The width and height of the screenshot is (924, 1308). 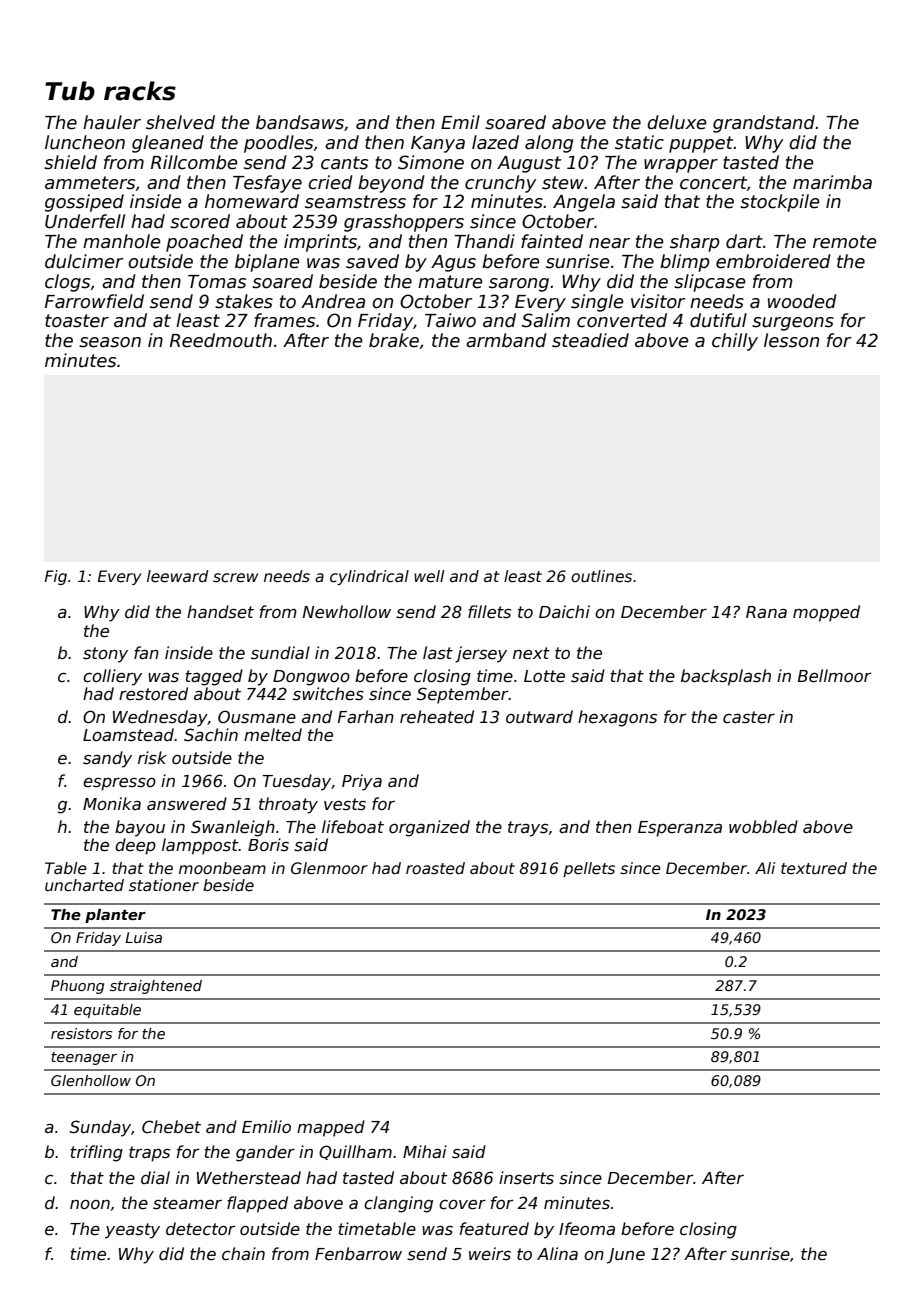 I want to click on Priya, so click(x=362, y=782).
